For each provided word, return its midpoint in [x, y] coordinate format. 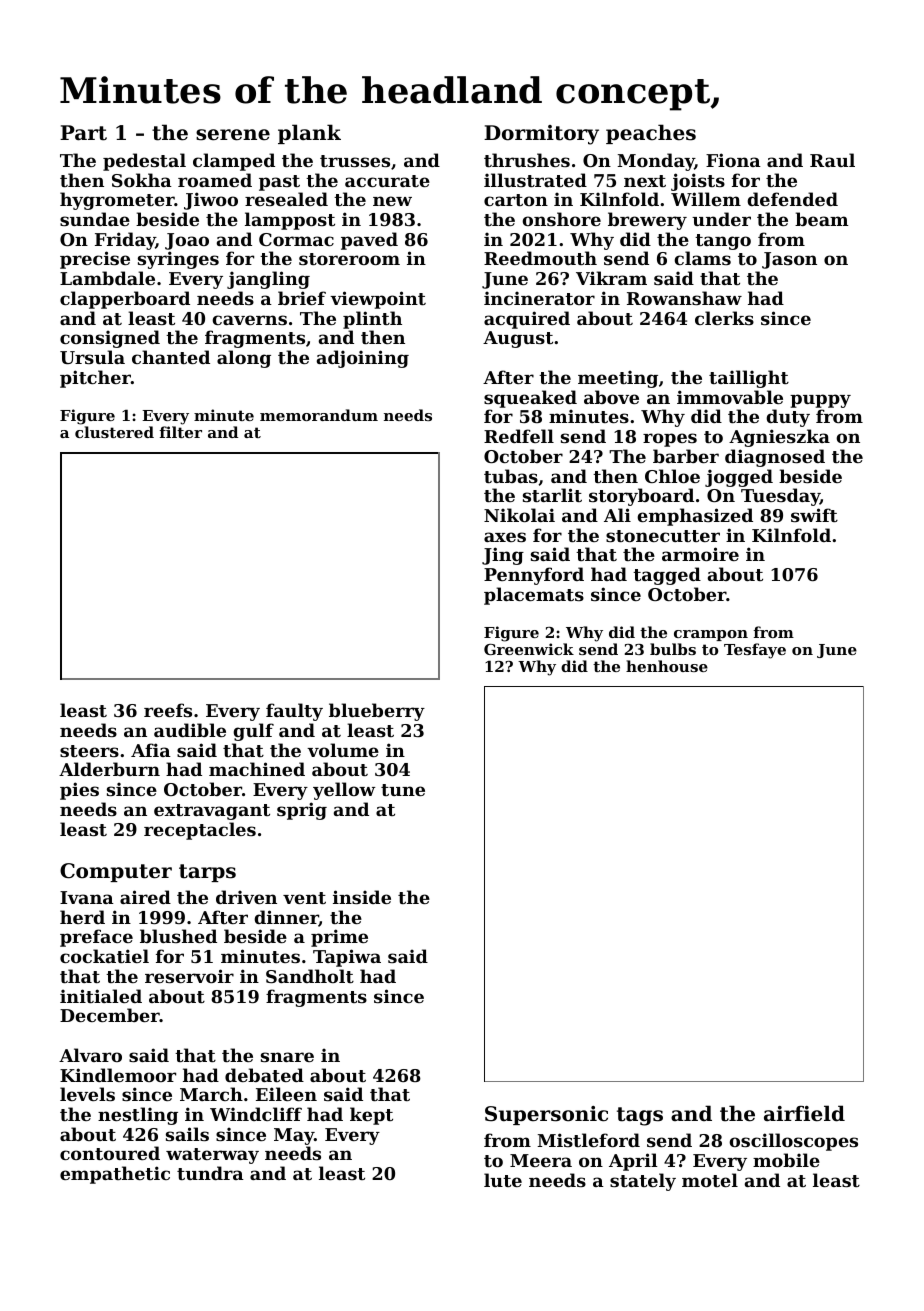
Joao [187, 241]
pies [79, 791]
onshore [561, 219]
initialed [101, 996]
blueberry [377, 712]
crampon [711, 635]
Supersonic [546, 1115]
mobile [786, 1160]
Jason [789, 260]
